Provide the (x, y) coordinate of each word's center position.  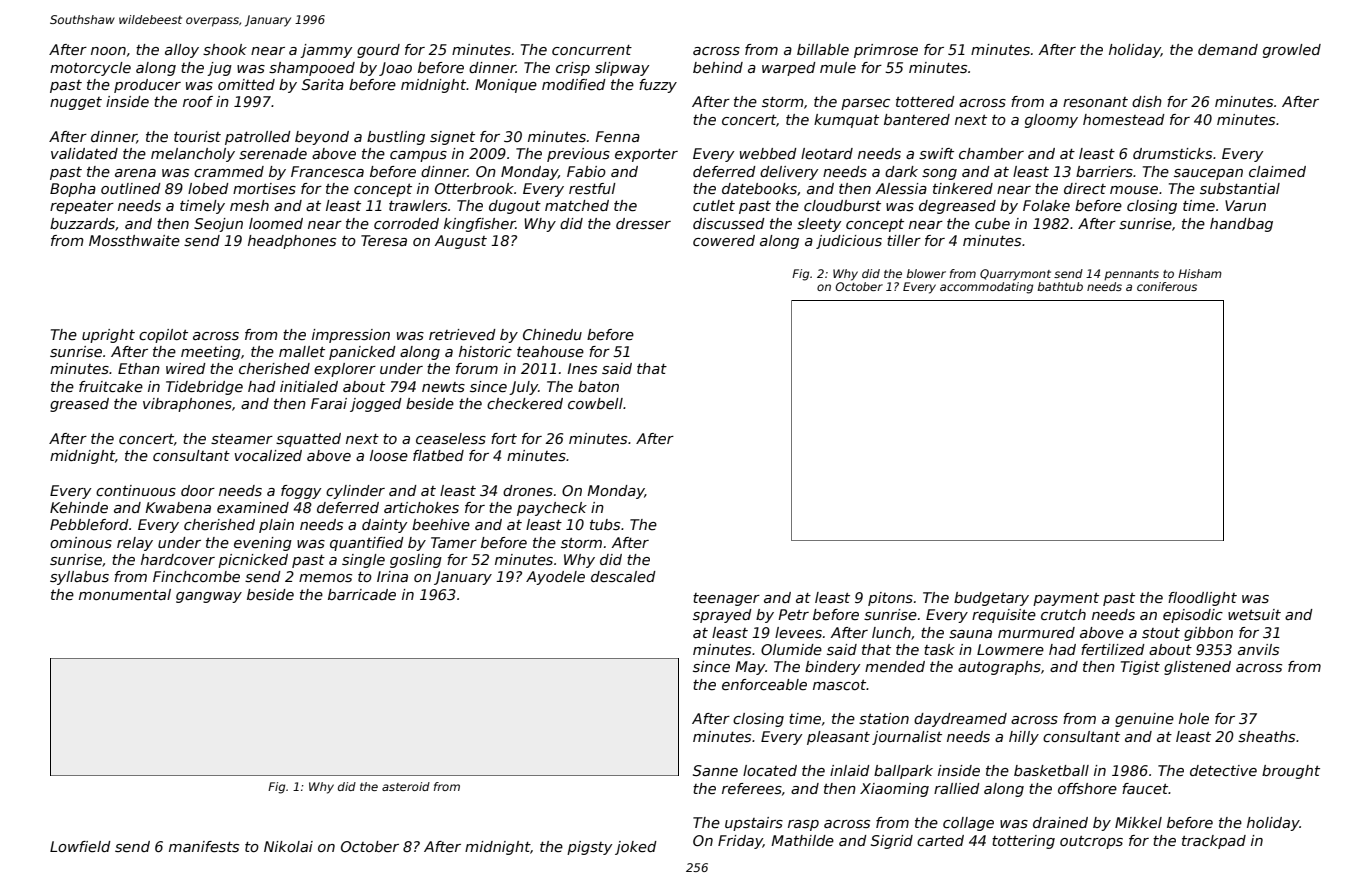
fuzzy (658, 86)
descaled (623, 576)
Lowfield (80, 846)
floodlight (1202, 599)
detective (1223, 770)
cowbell (595, 403)
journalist (907, 738)
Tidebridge (204, 388)
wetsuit (1254, 614)
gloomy (1051, 121)
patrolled (258, 138)
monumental (125, 594)
